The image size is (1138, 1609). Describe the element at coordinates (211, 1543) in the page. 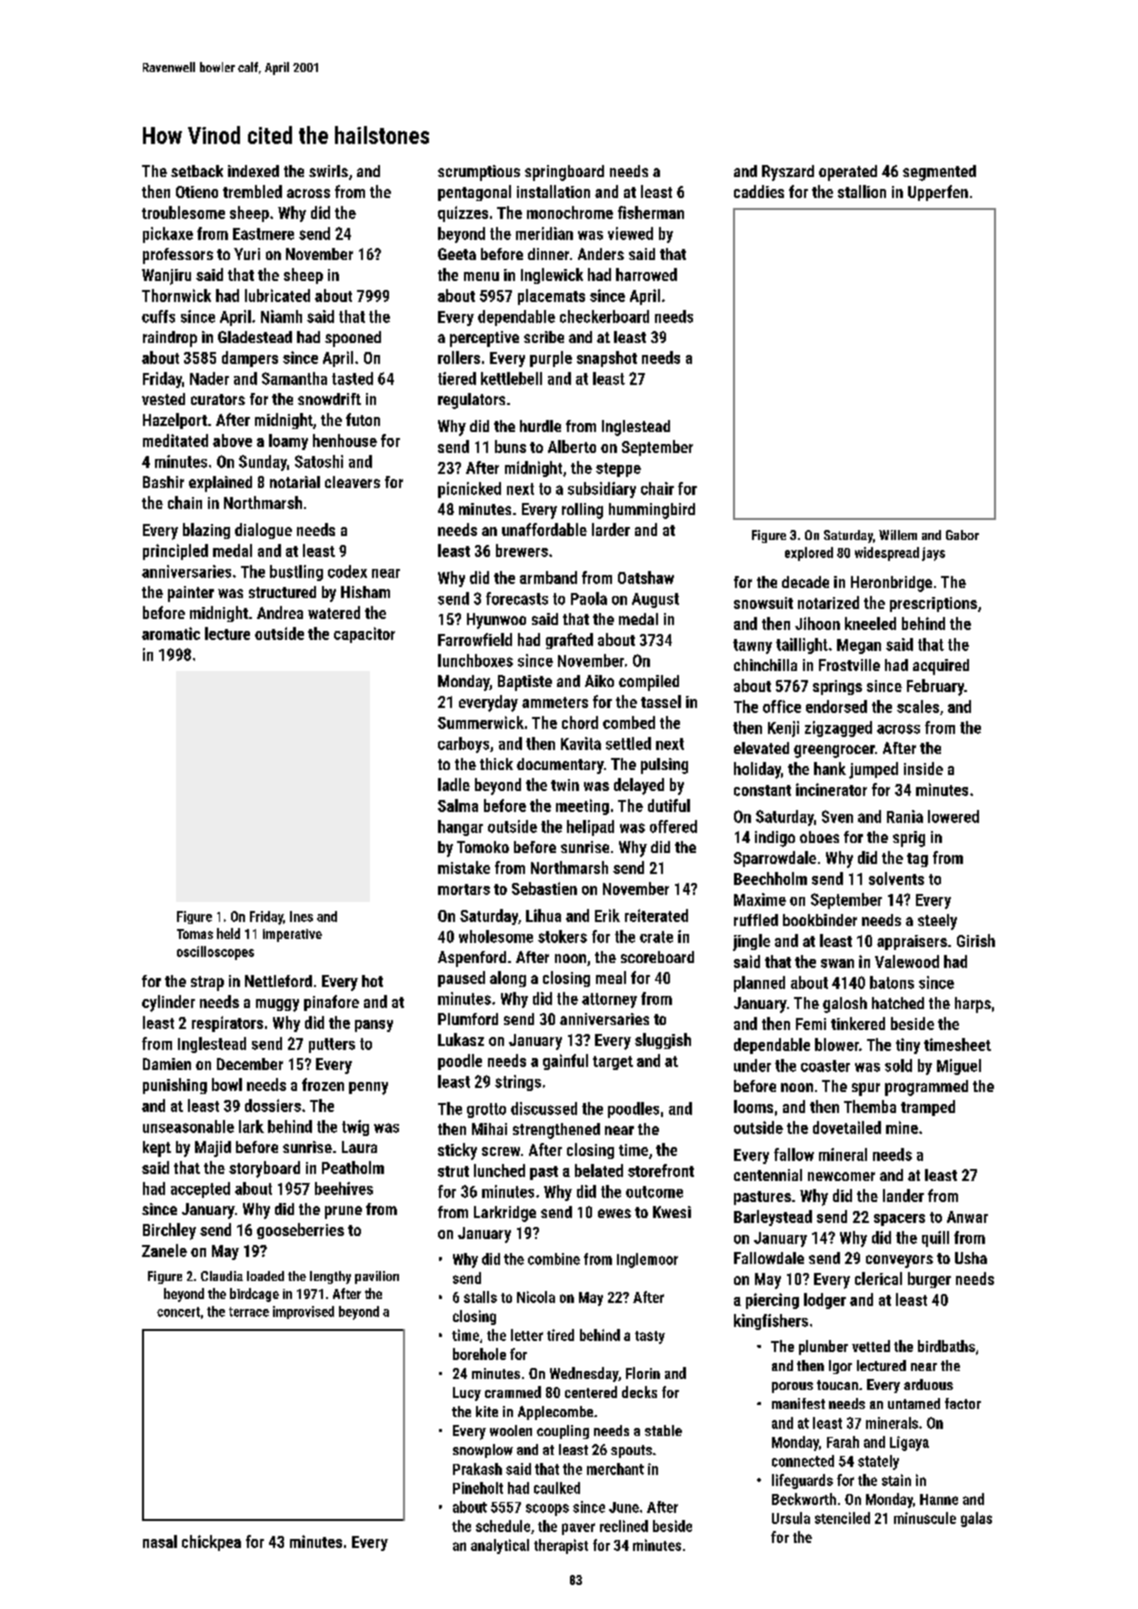

I see `chickpea` at that location.
